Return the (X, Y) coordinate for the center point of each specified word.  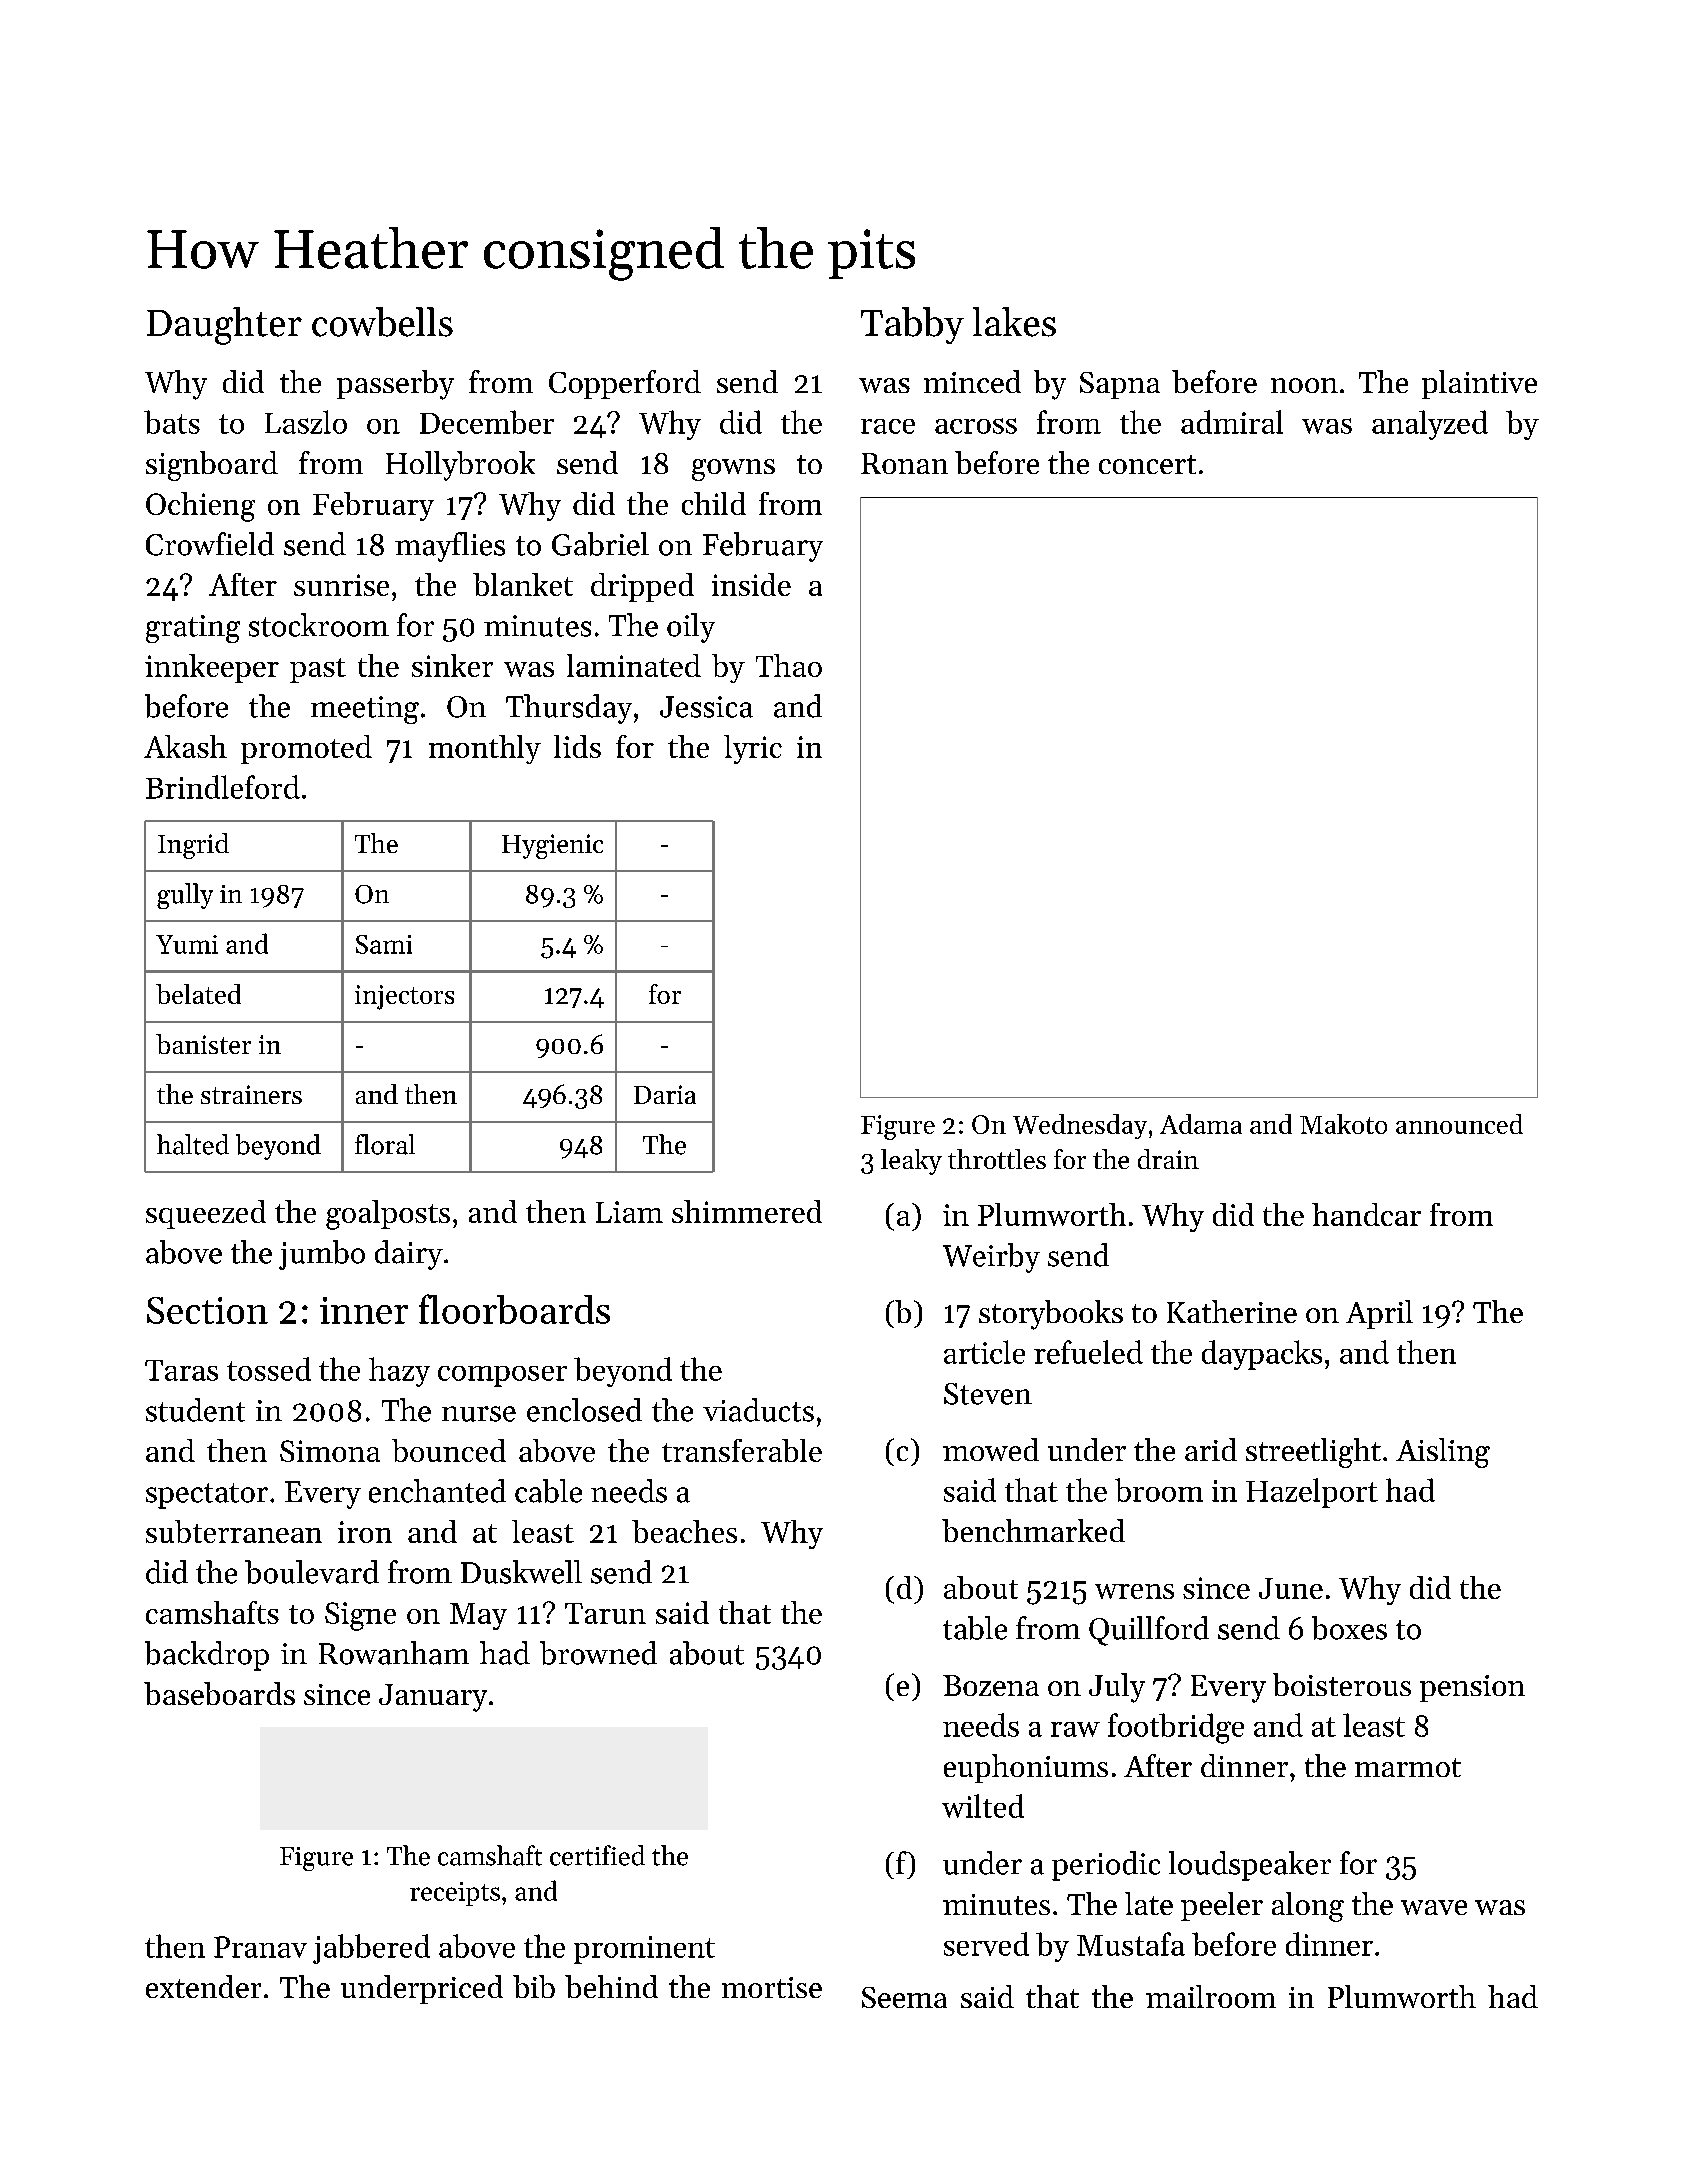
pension (1472, 1688)
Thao (789, 665)
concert (1147, 464)
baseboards (219, 1693)
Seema (904, 1997)
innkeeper (212, 668)
